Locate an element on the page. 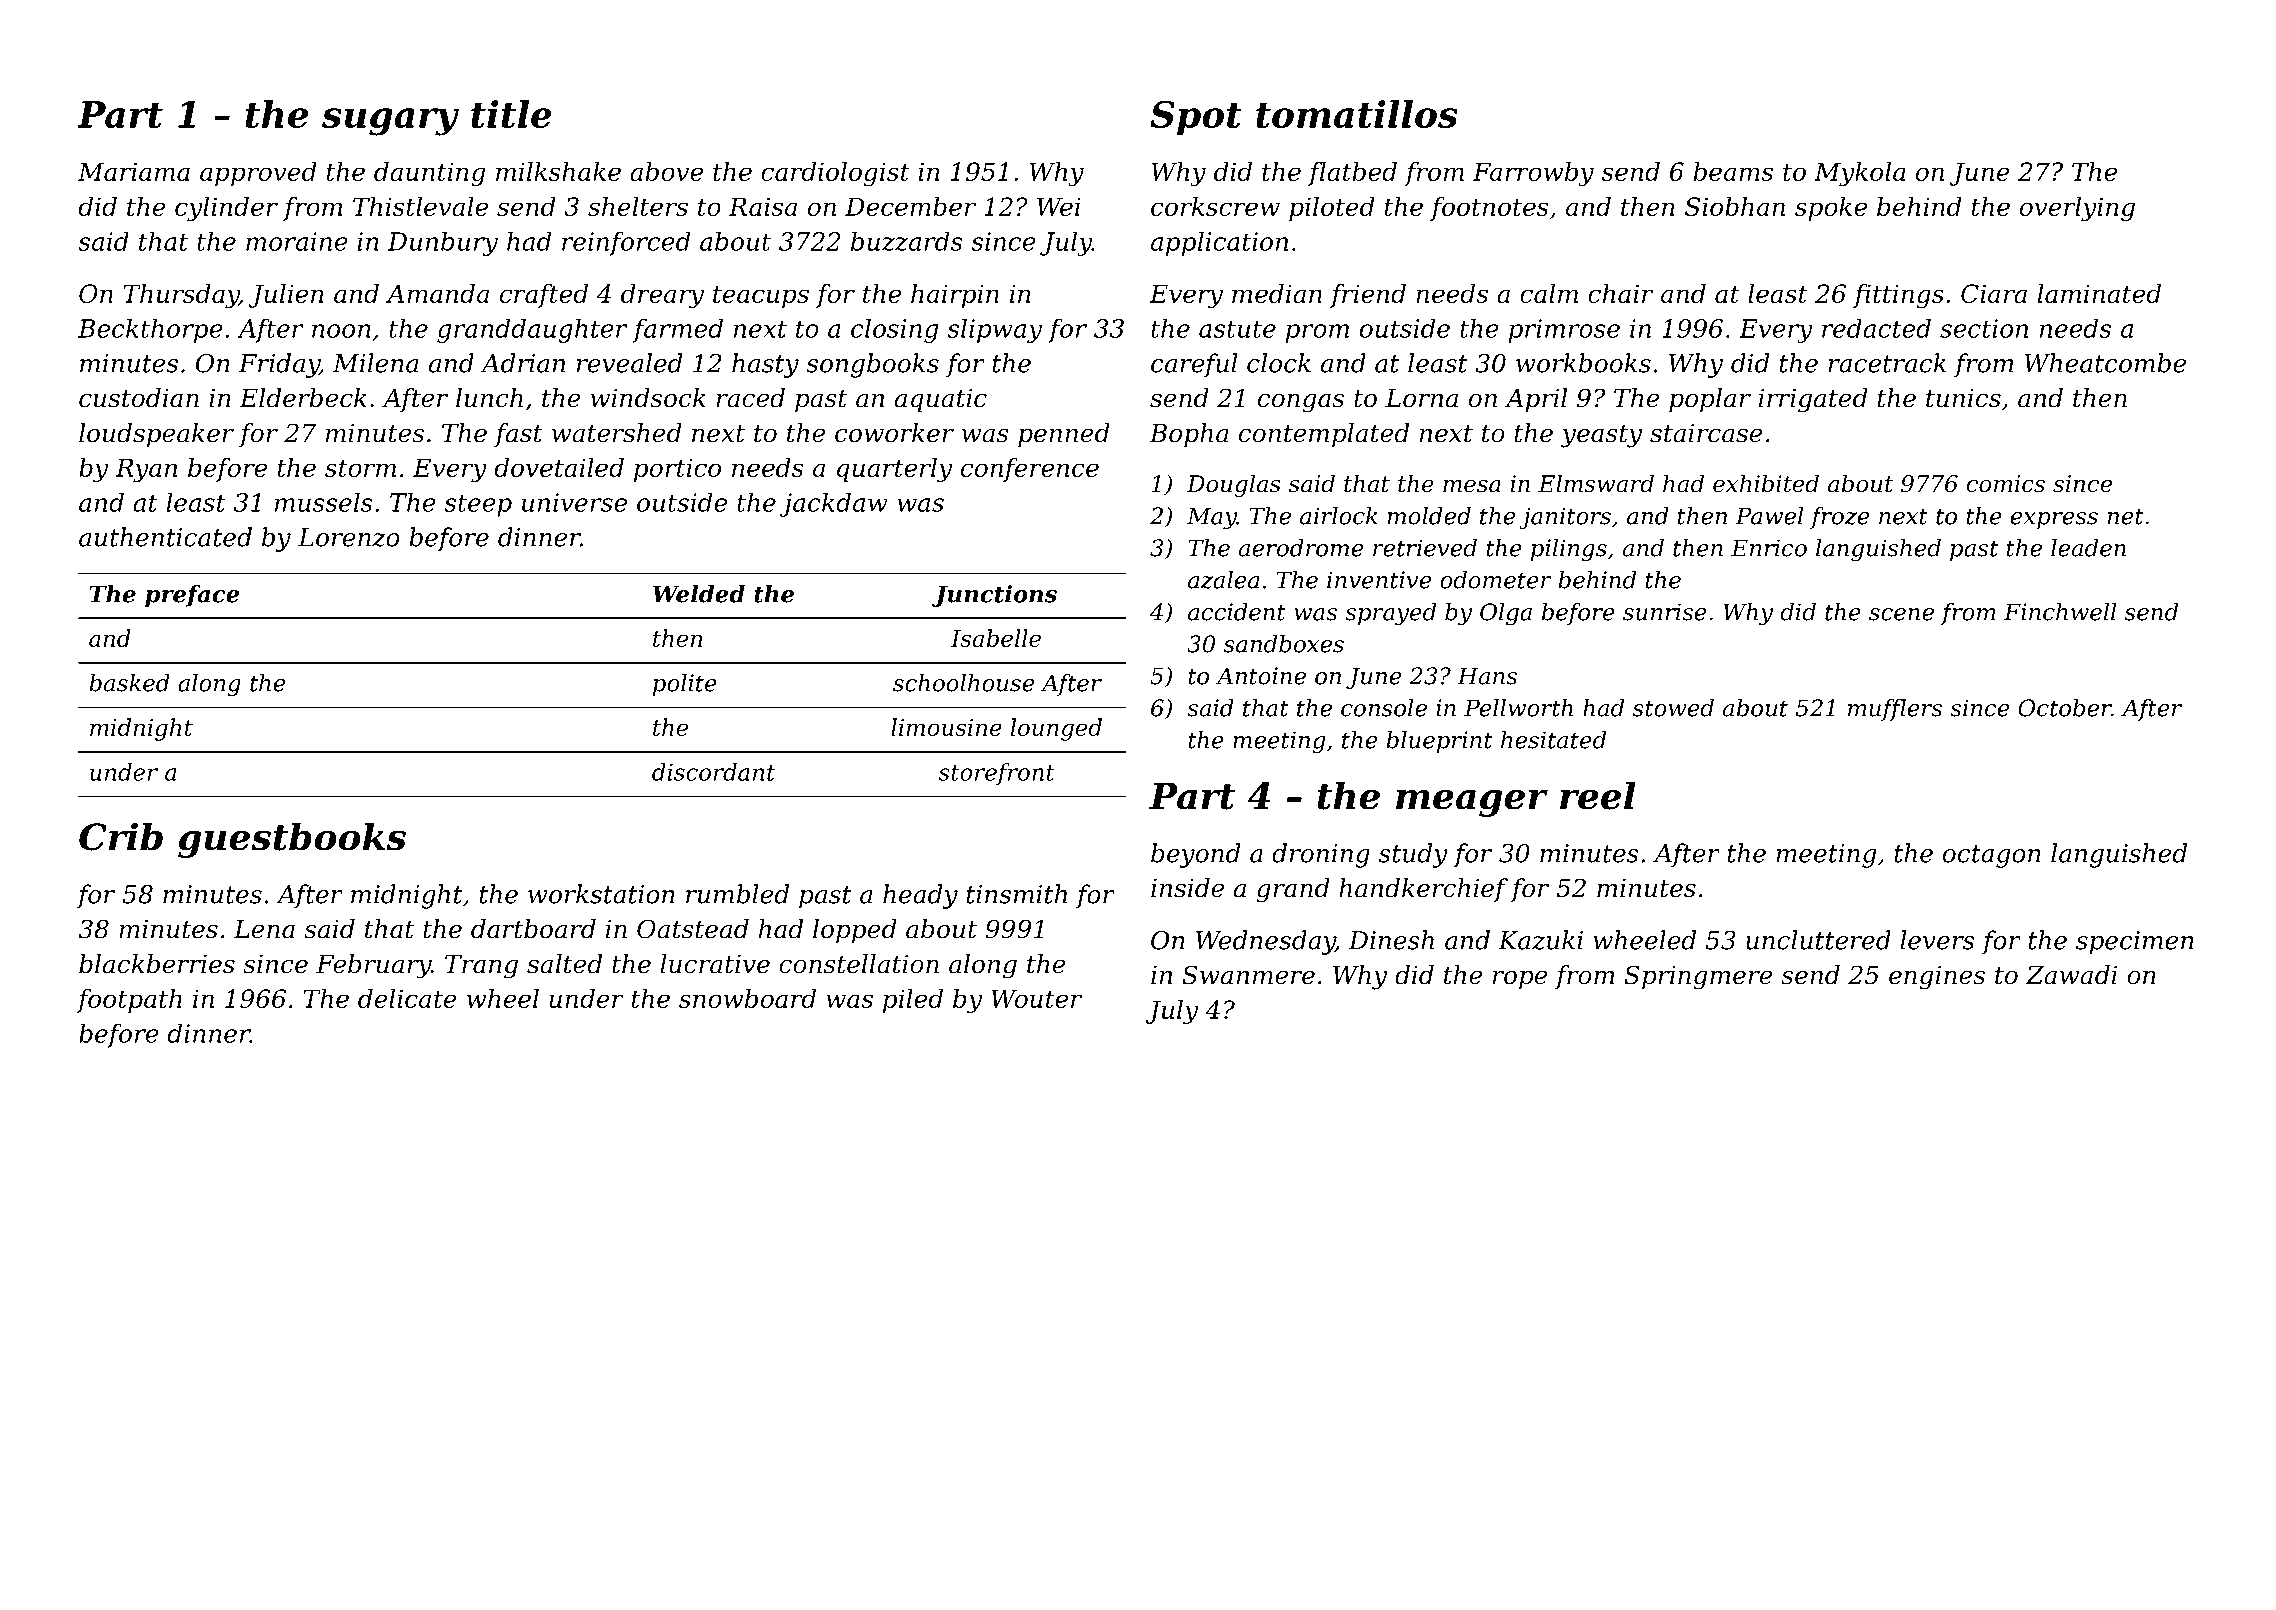  airlock is located at coordinates (1339, 516).
